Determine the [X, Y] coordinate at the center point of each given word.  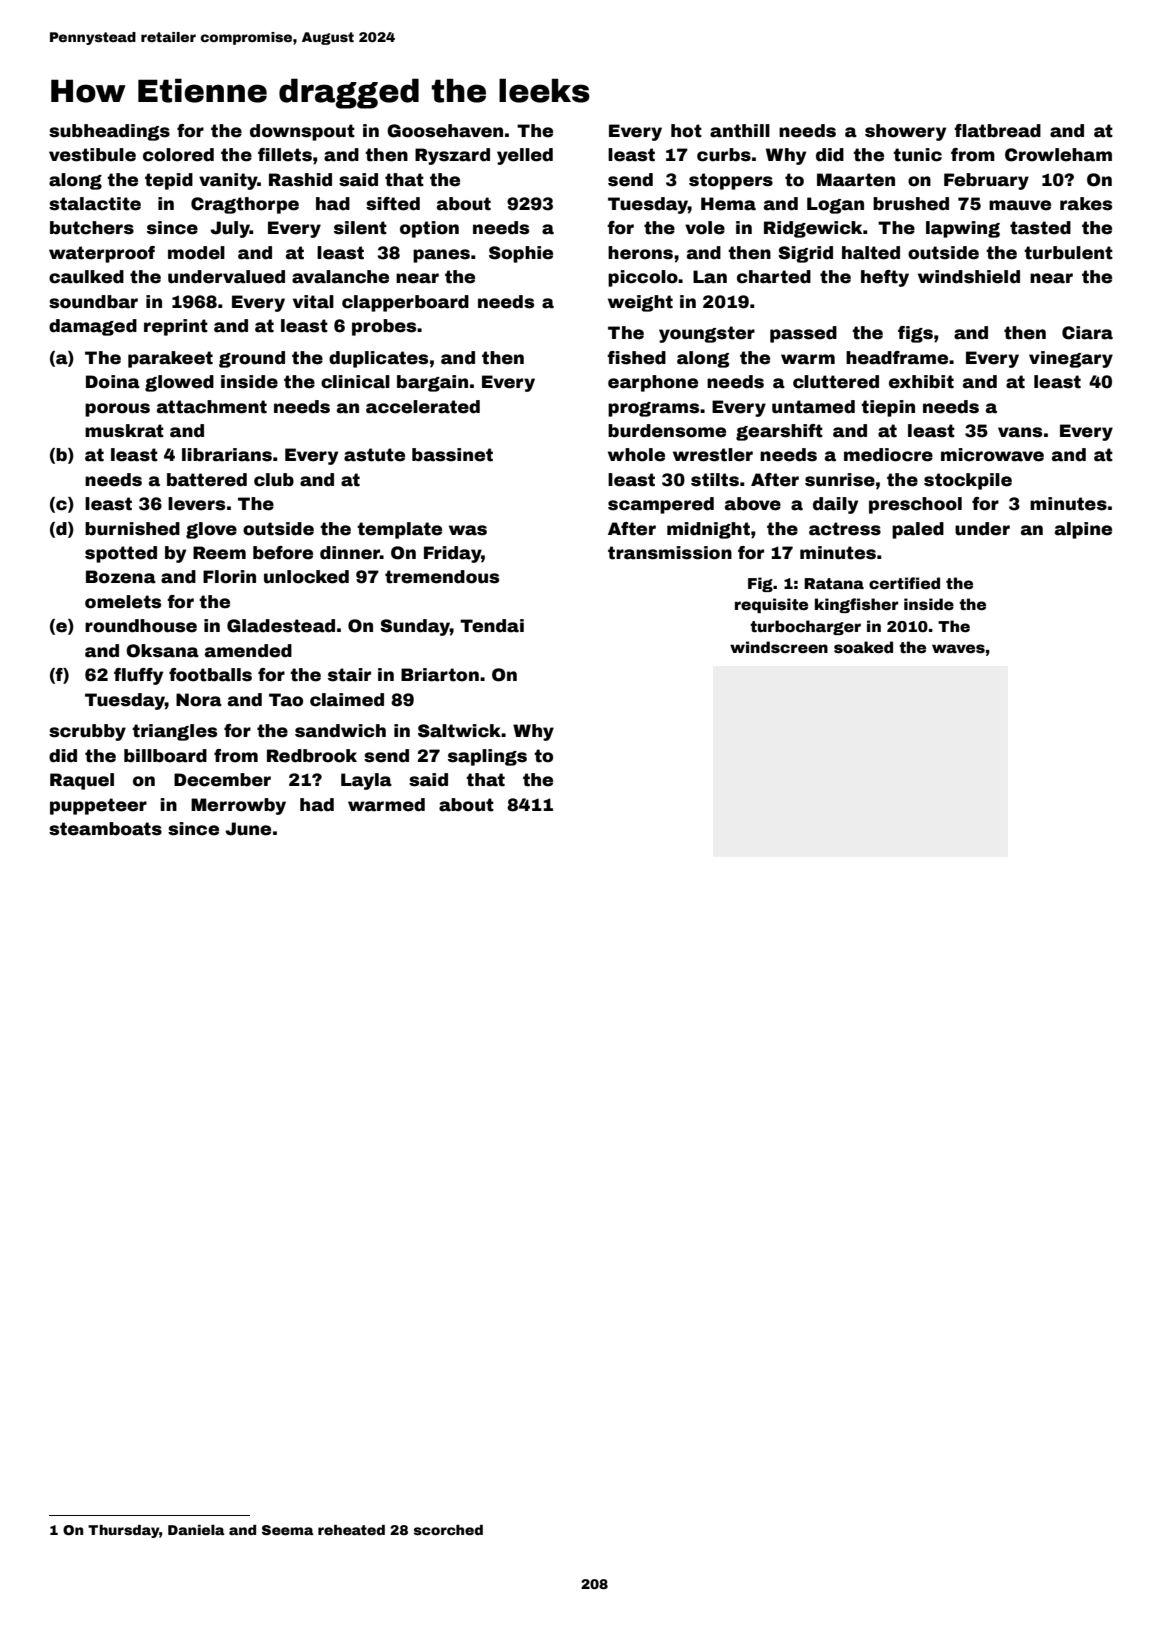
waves [958, 648]
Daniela [196, 1530]
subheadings [109, 132]
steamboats [105, 829]
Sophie [521, 254]
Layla [366, 781]
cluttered [836, 382]
